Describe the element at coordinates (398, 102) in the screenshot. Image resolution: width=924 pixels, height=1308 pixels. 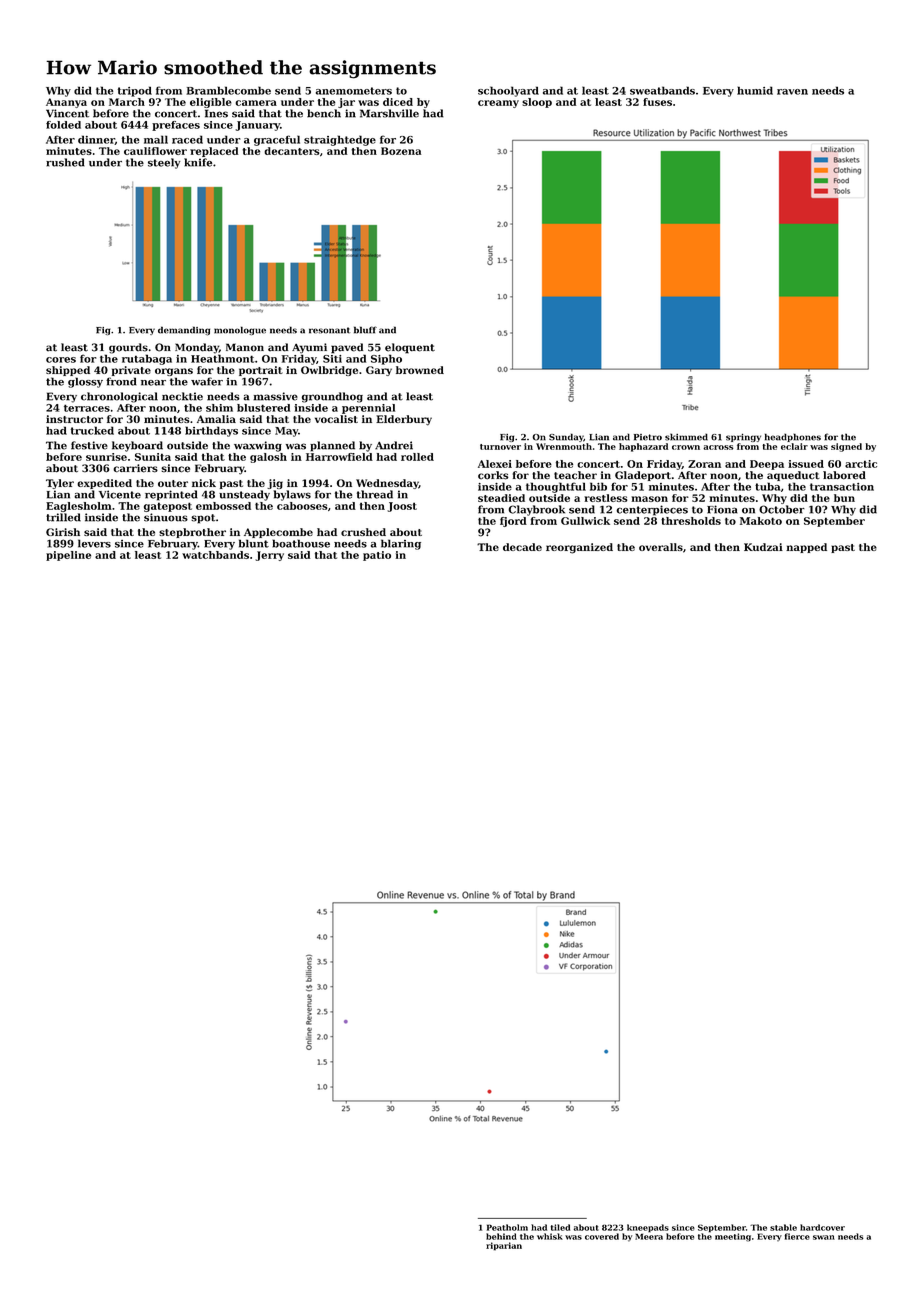
I see `diced` at that location.
